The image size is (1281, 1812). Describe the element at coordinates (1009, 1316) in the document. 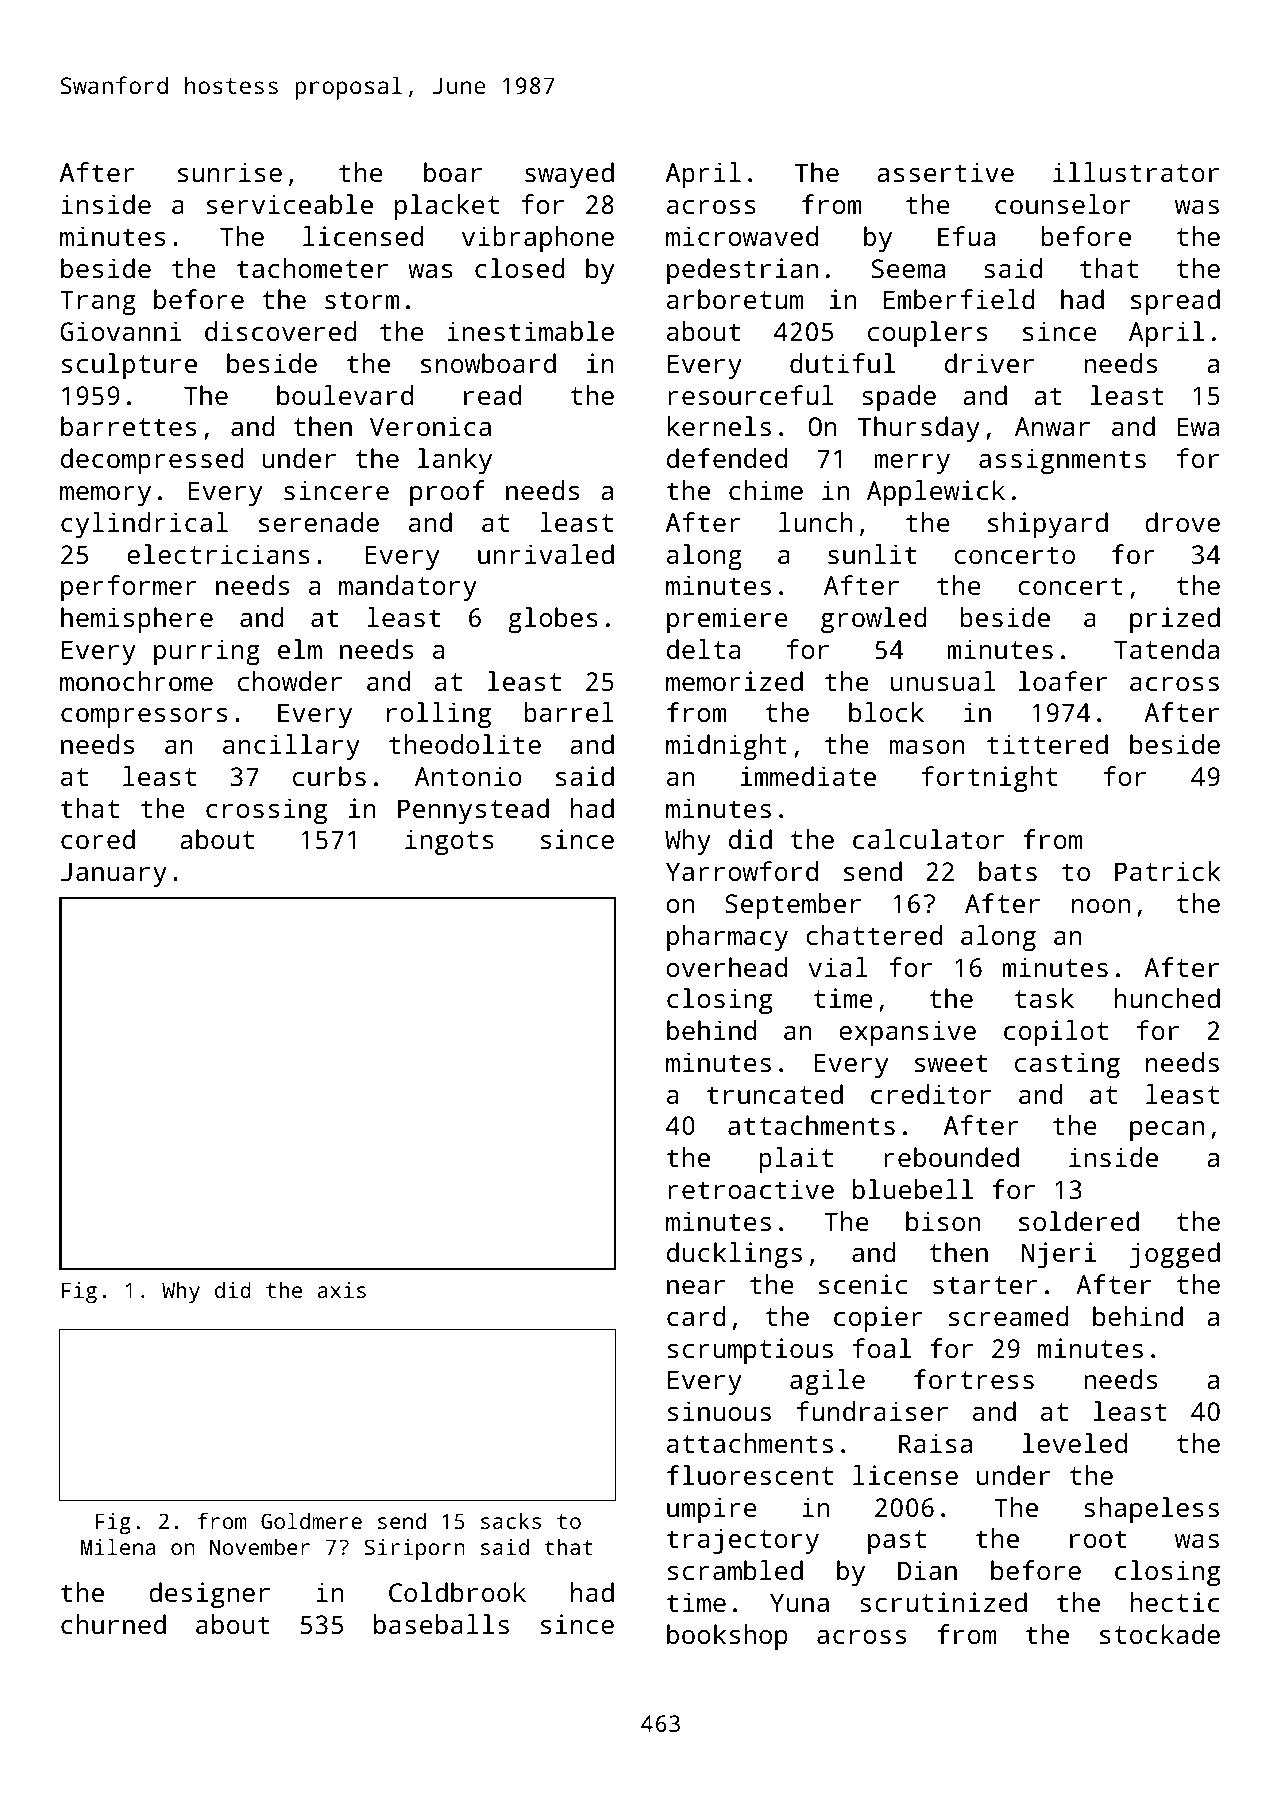

I see `screamed` at that location.
